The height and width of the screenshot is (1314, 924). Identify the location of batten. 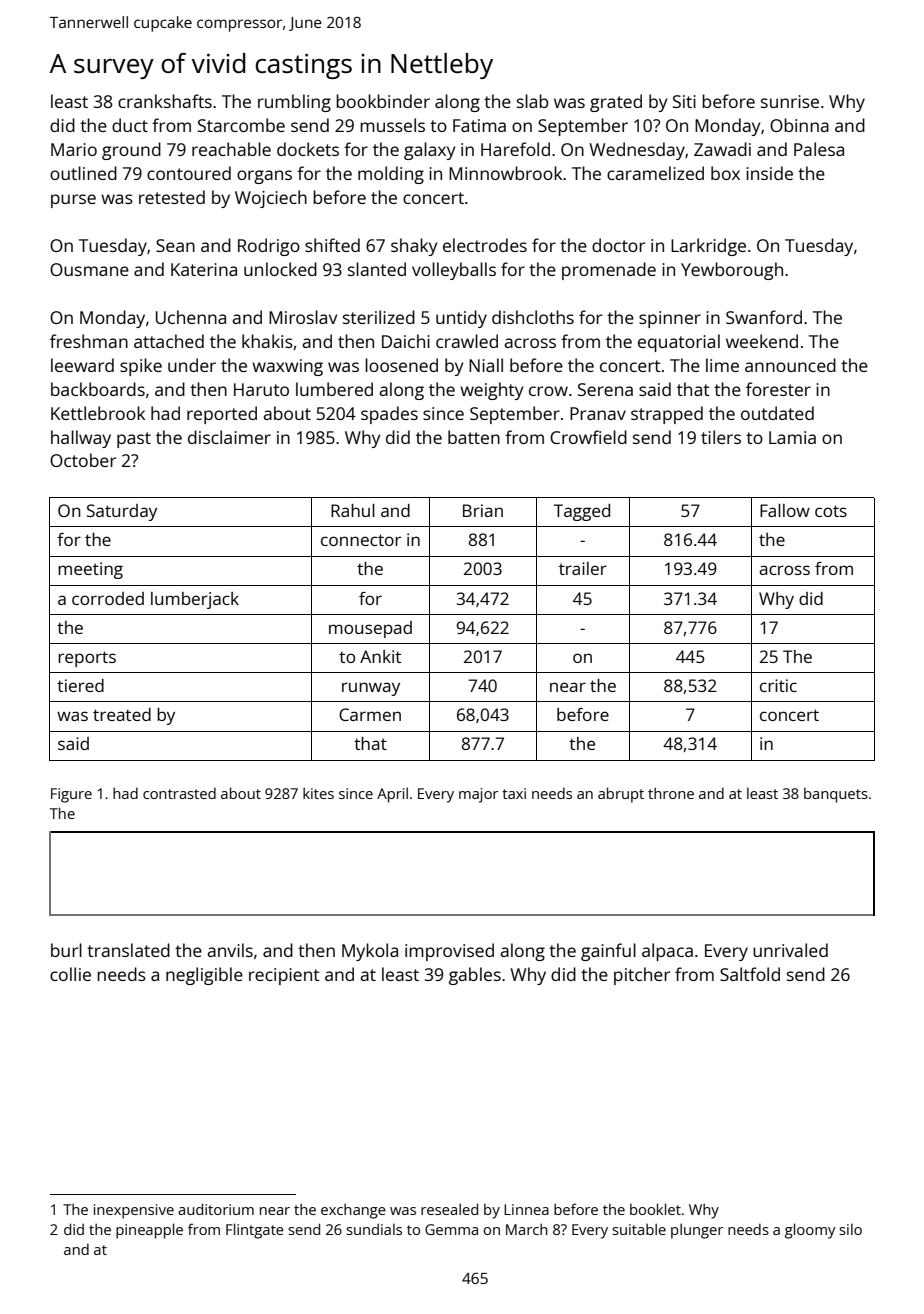
(474, 437).
